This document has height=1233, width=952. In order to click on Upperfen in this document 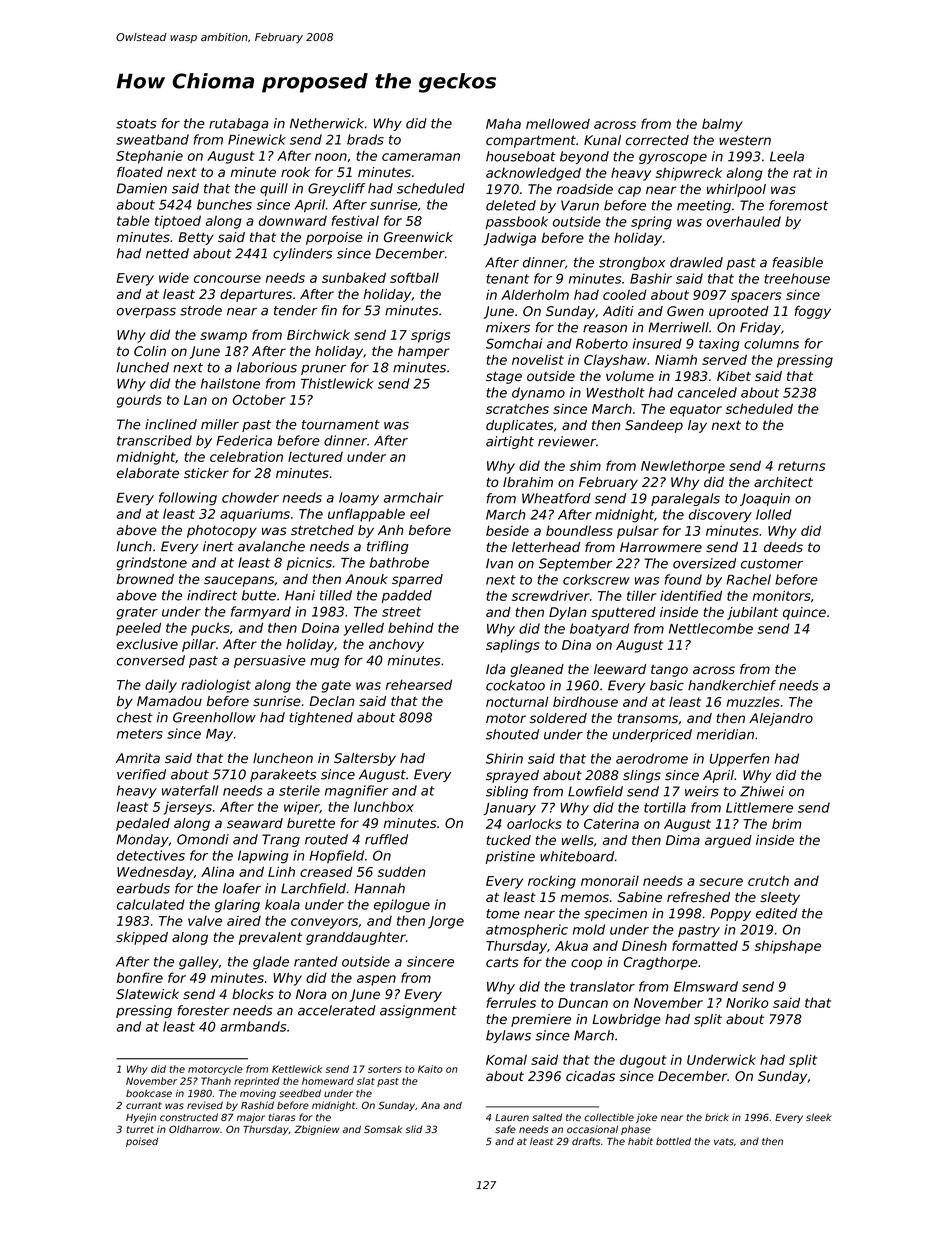, I will do `click(740, 760)`.
